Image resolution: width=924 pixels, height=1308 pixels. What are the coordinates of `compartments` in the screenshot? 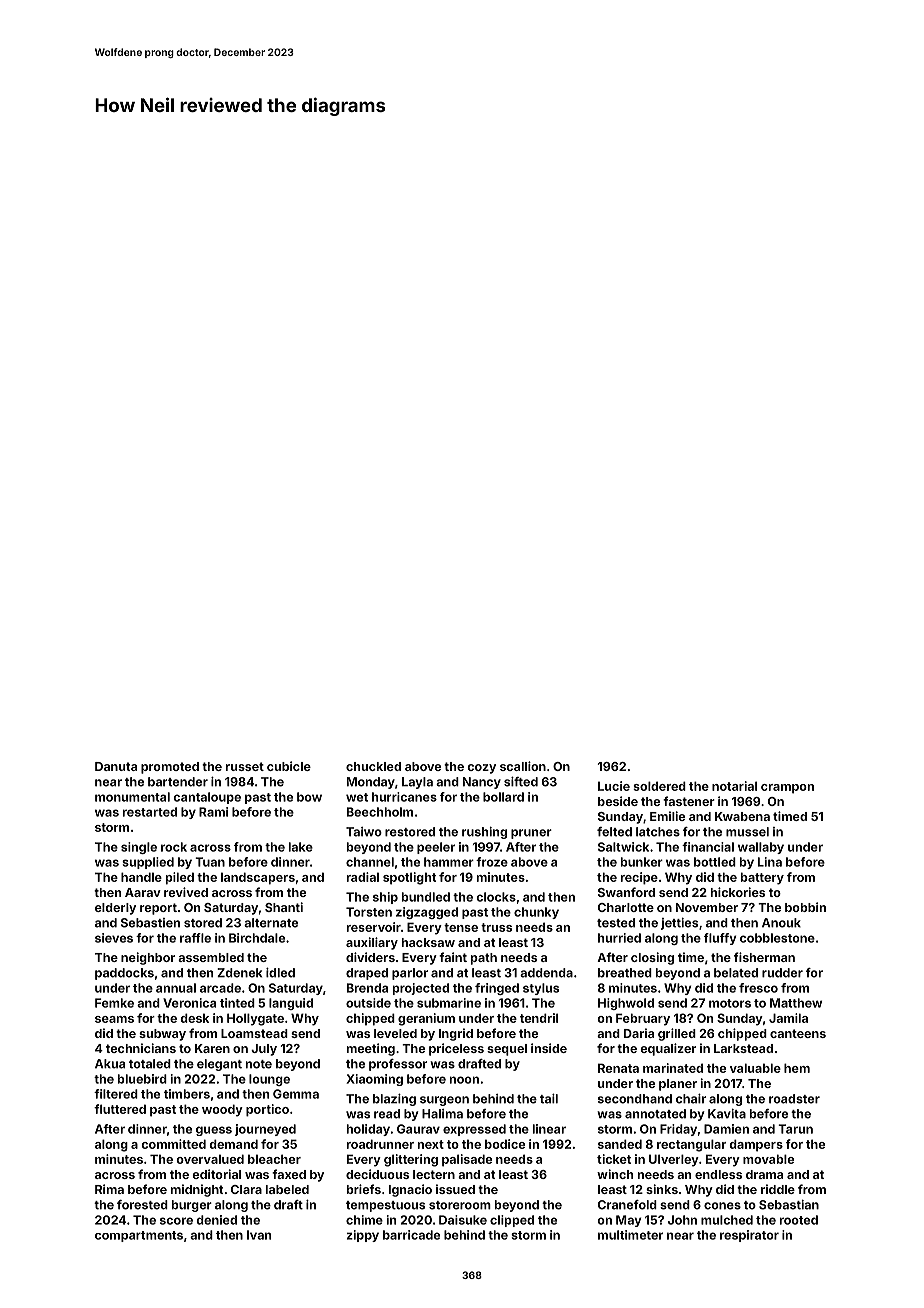 It's located at (139, 1236).
